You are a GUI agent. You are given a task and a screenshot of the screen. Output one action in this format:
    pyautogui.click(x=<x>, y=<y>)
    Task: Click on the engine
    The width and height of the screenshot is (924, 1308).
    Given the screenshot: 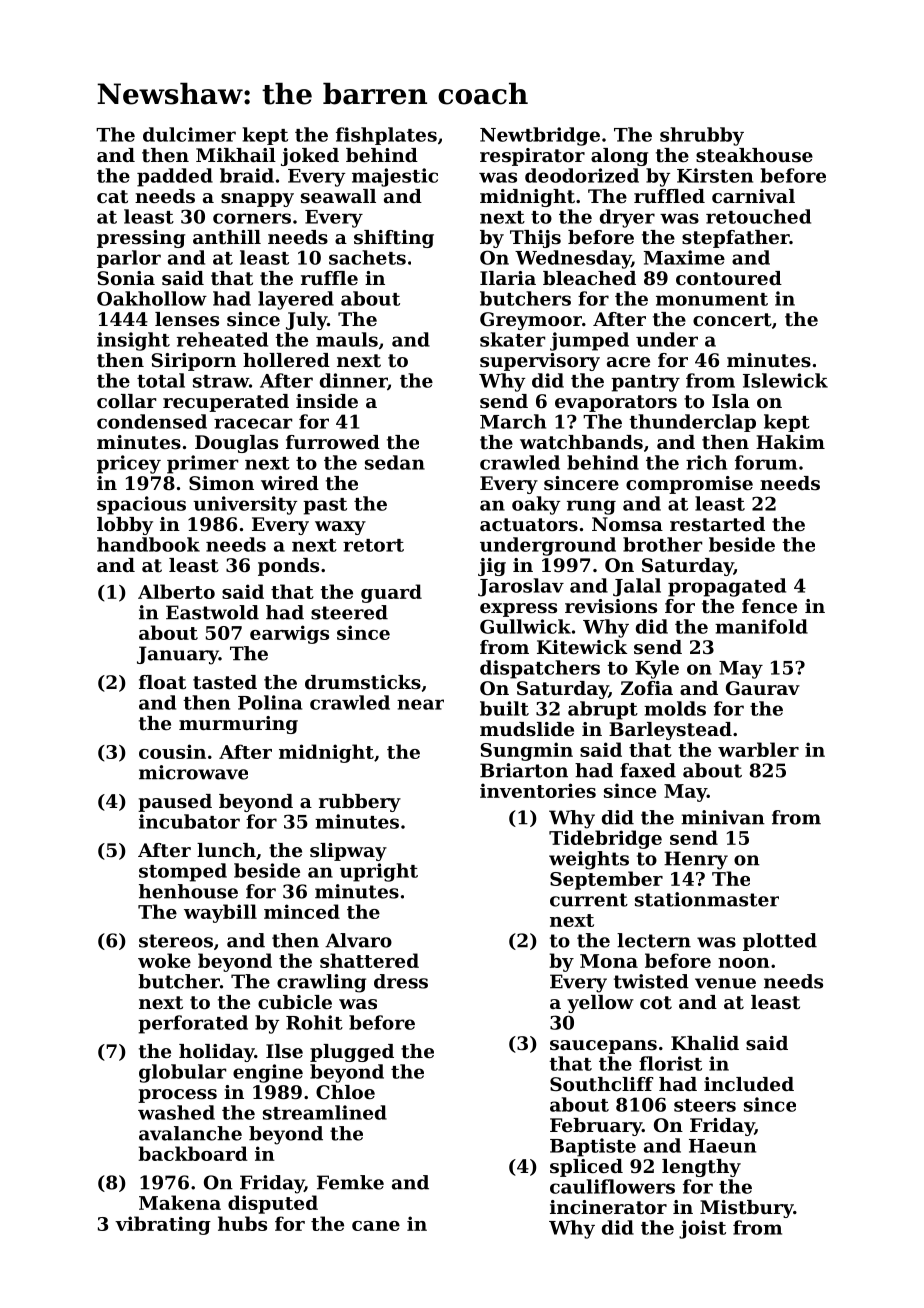 What is the action you would take?
    pyautogui.click(x=268, y=1073)
